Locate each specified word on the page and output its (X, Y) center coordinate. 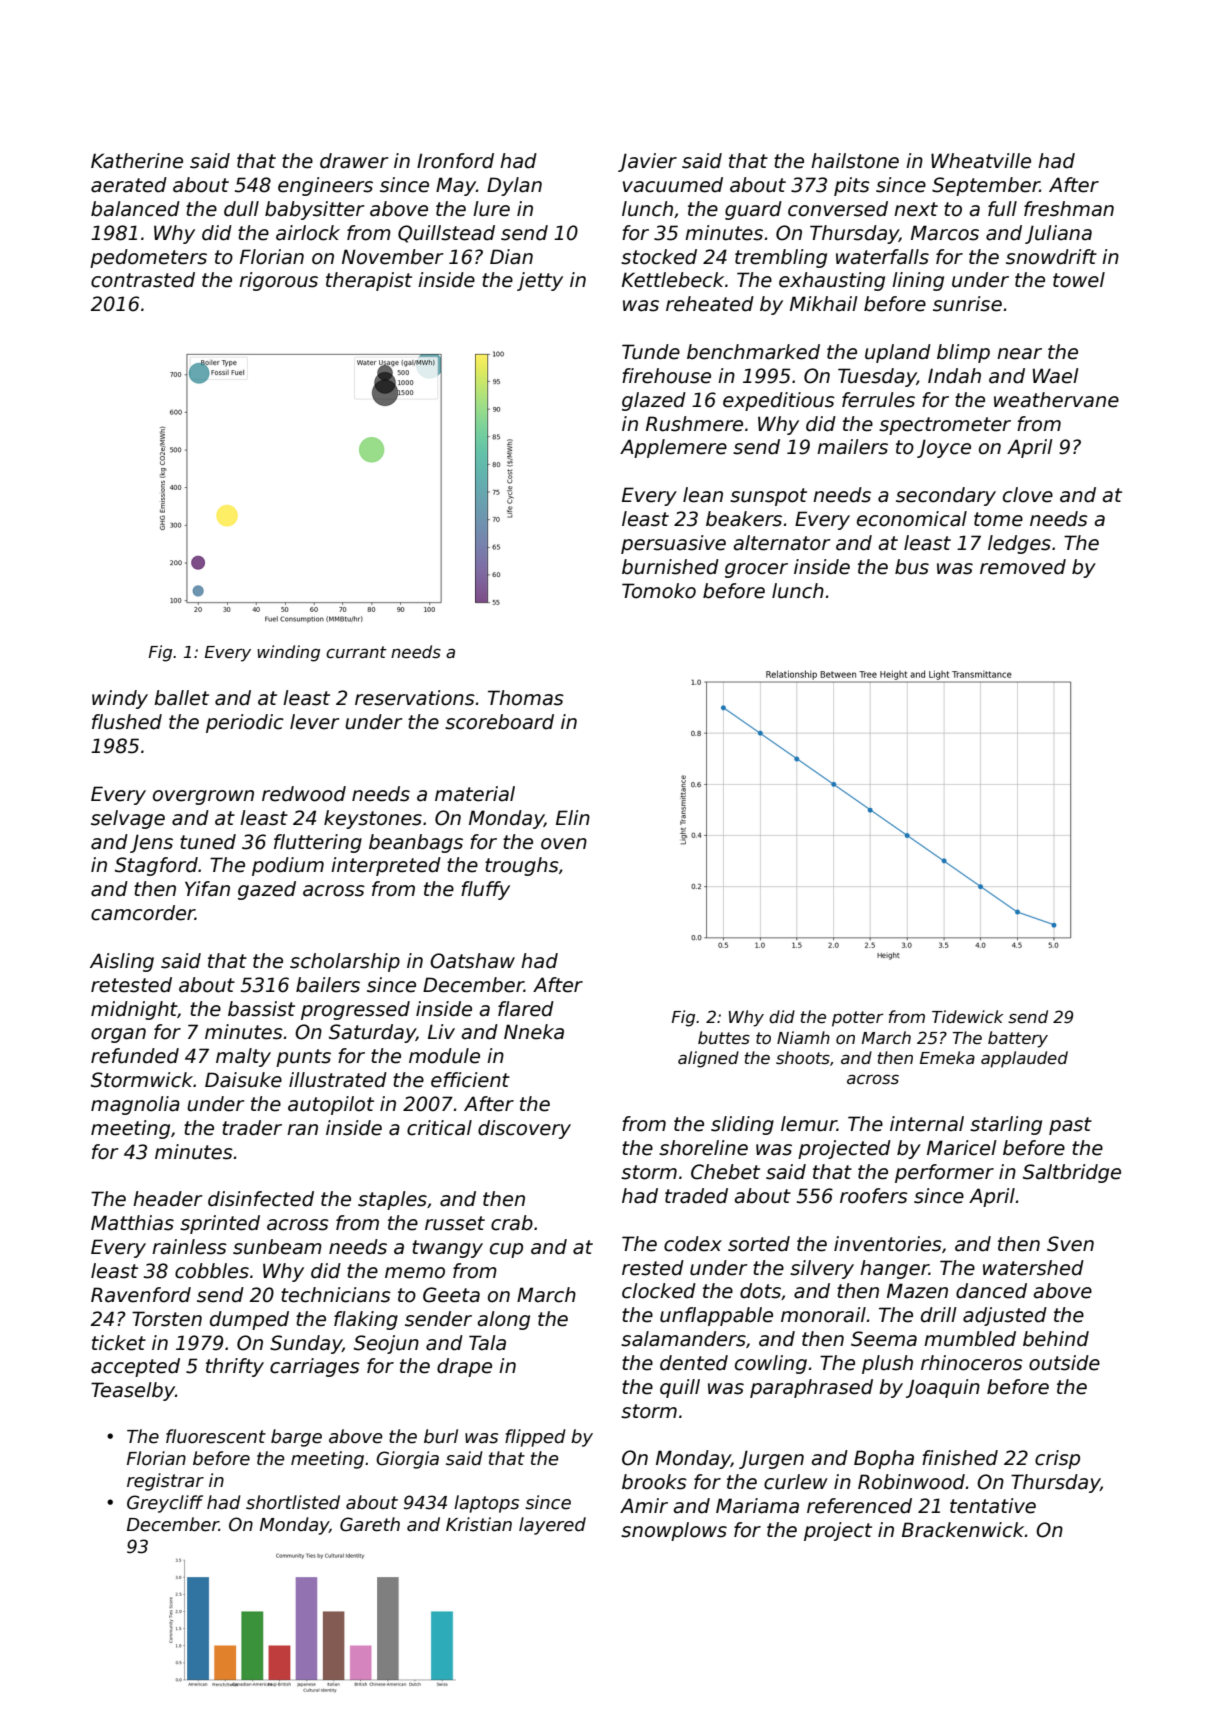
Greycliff (165, 1504)
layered (552, 1526)
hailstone (855, 161)
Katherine (137, 161)
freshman (1069, 209)
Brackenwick (963, 1530)
